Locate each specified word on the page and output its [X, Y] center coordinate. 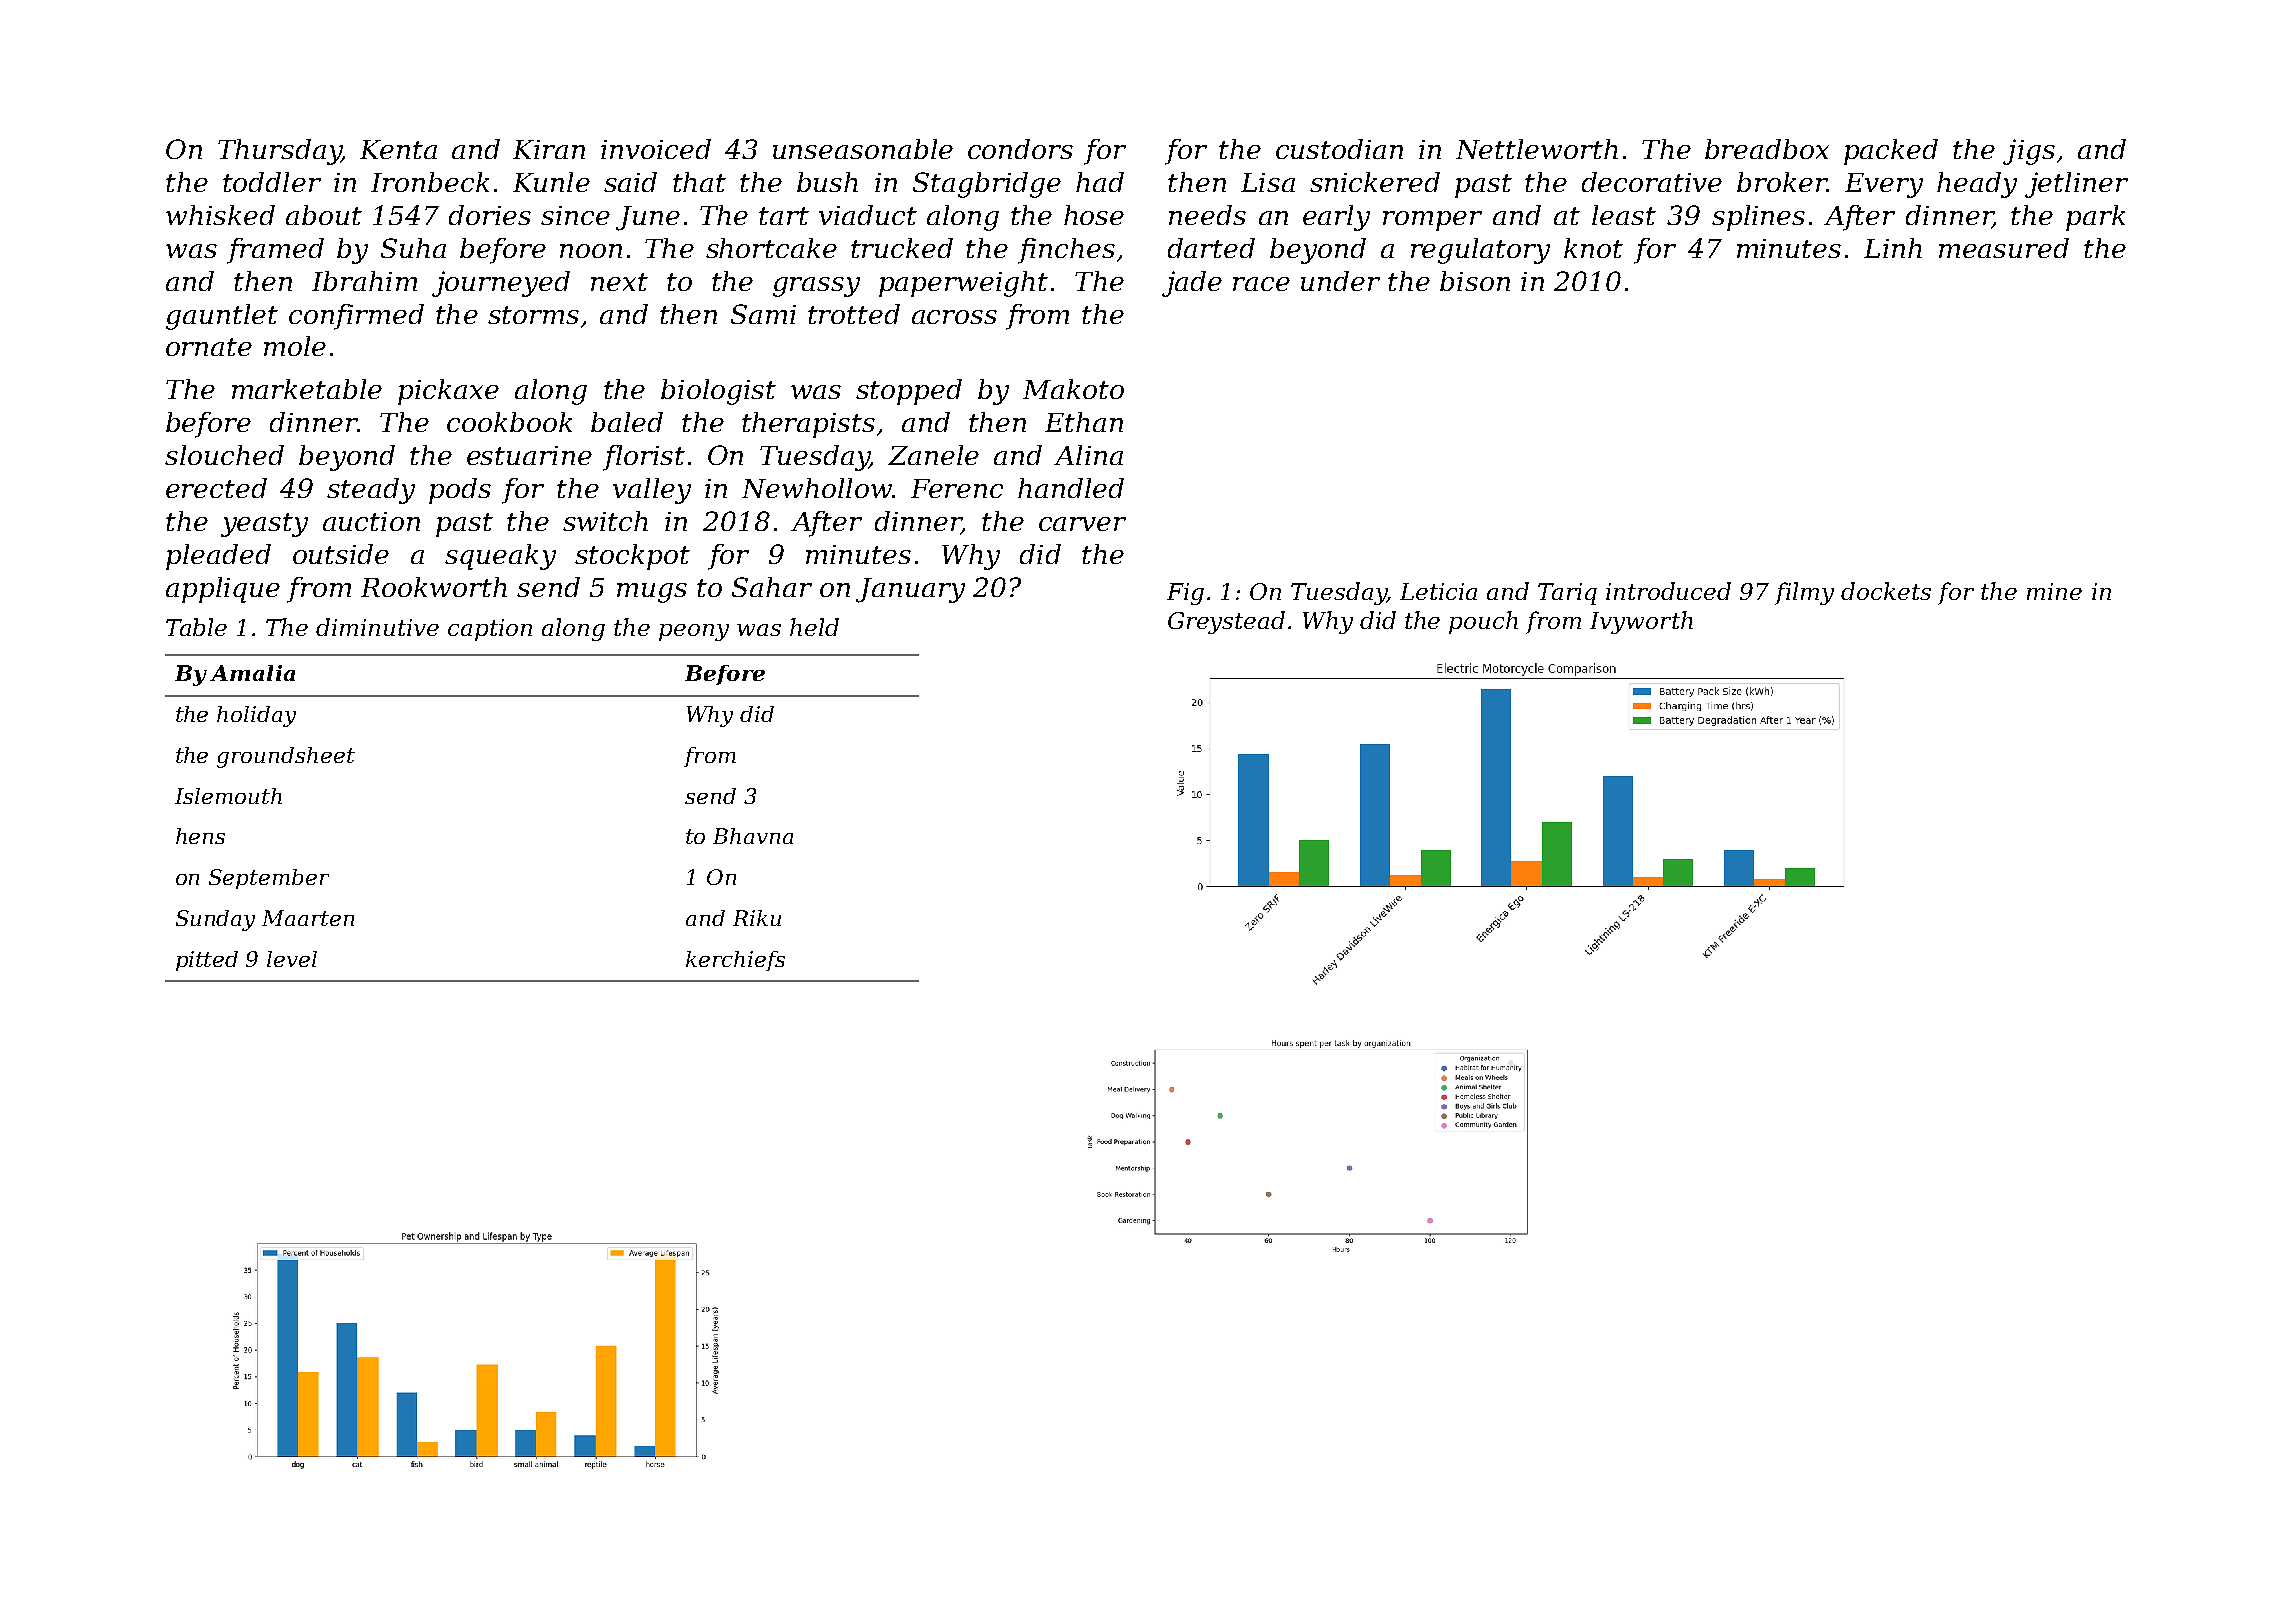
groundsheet [286, 757]
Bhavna [753, 836]
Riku [757, 918]
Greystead [1226, 622]
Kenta [398, 149]
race [1261, 284]
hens [200, 836]
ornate [209, 347]
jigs [2029, 152]
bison [1475, 281]
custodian [1339, 149]
